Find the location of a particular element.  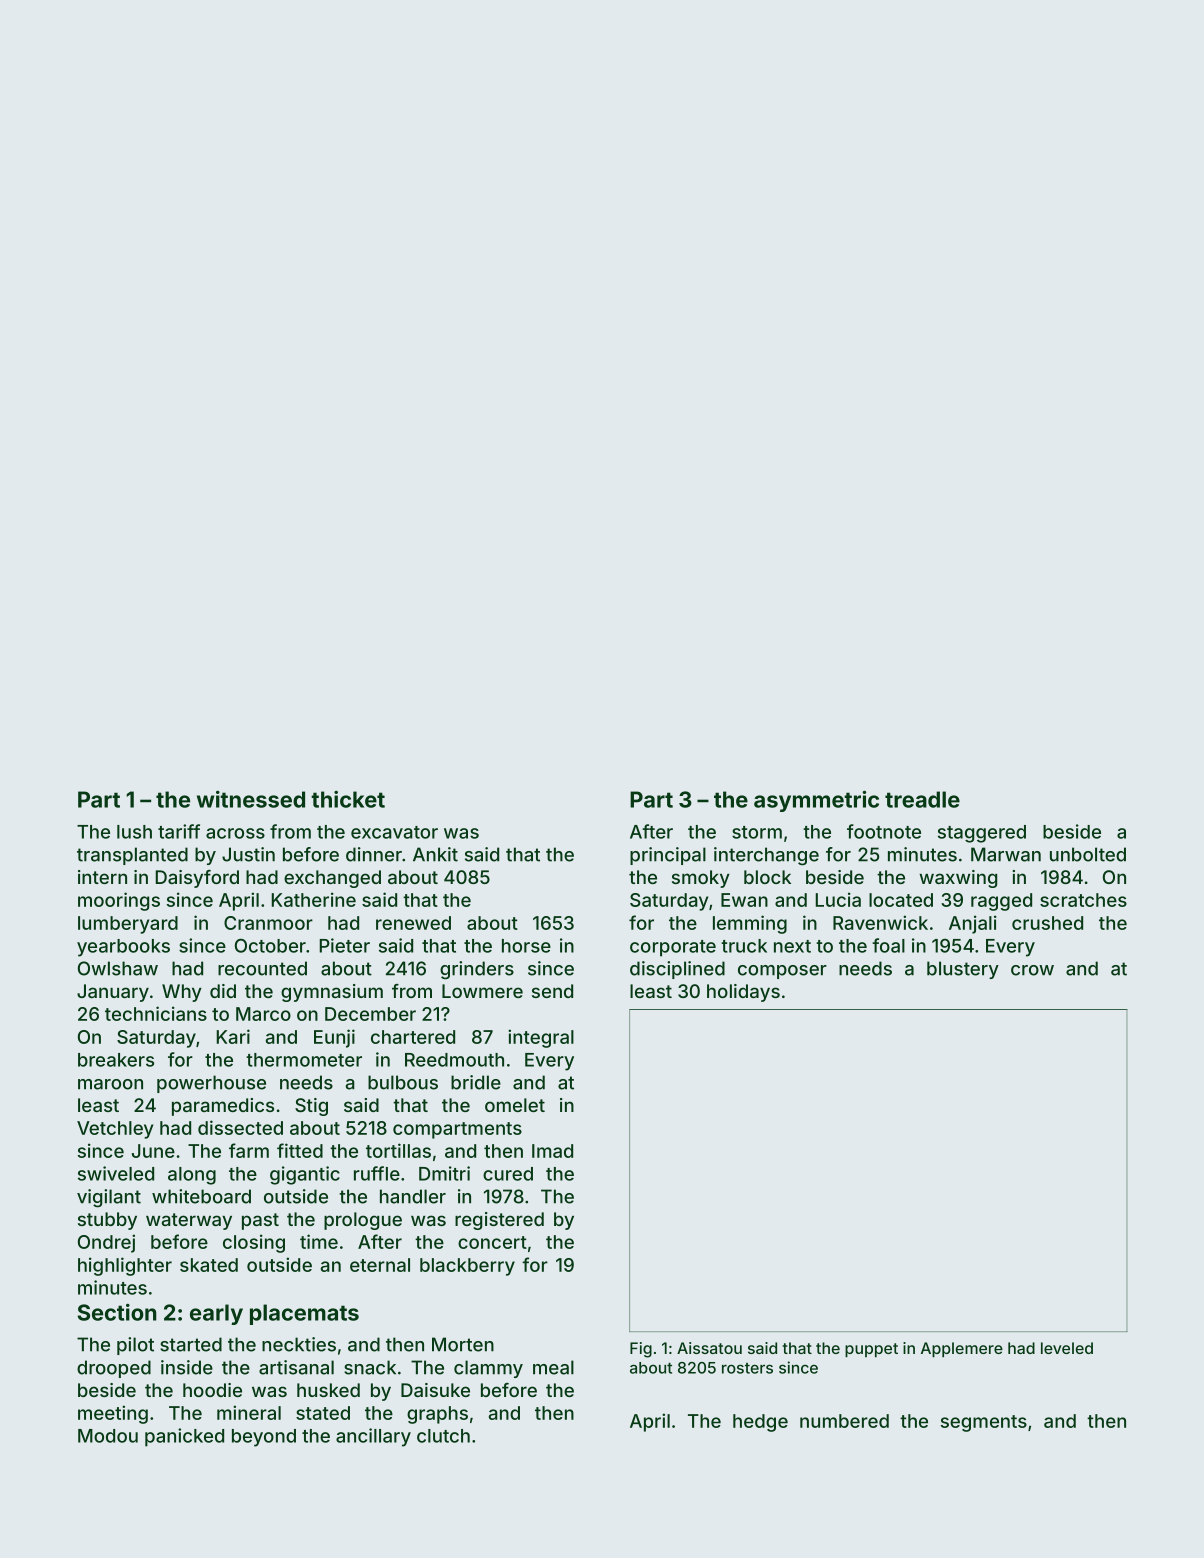

Imad is located at coordinates (552, 1151).
